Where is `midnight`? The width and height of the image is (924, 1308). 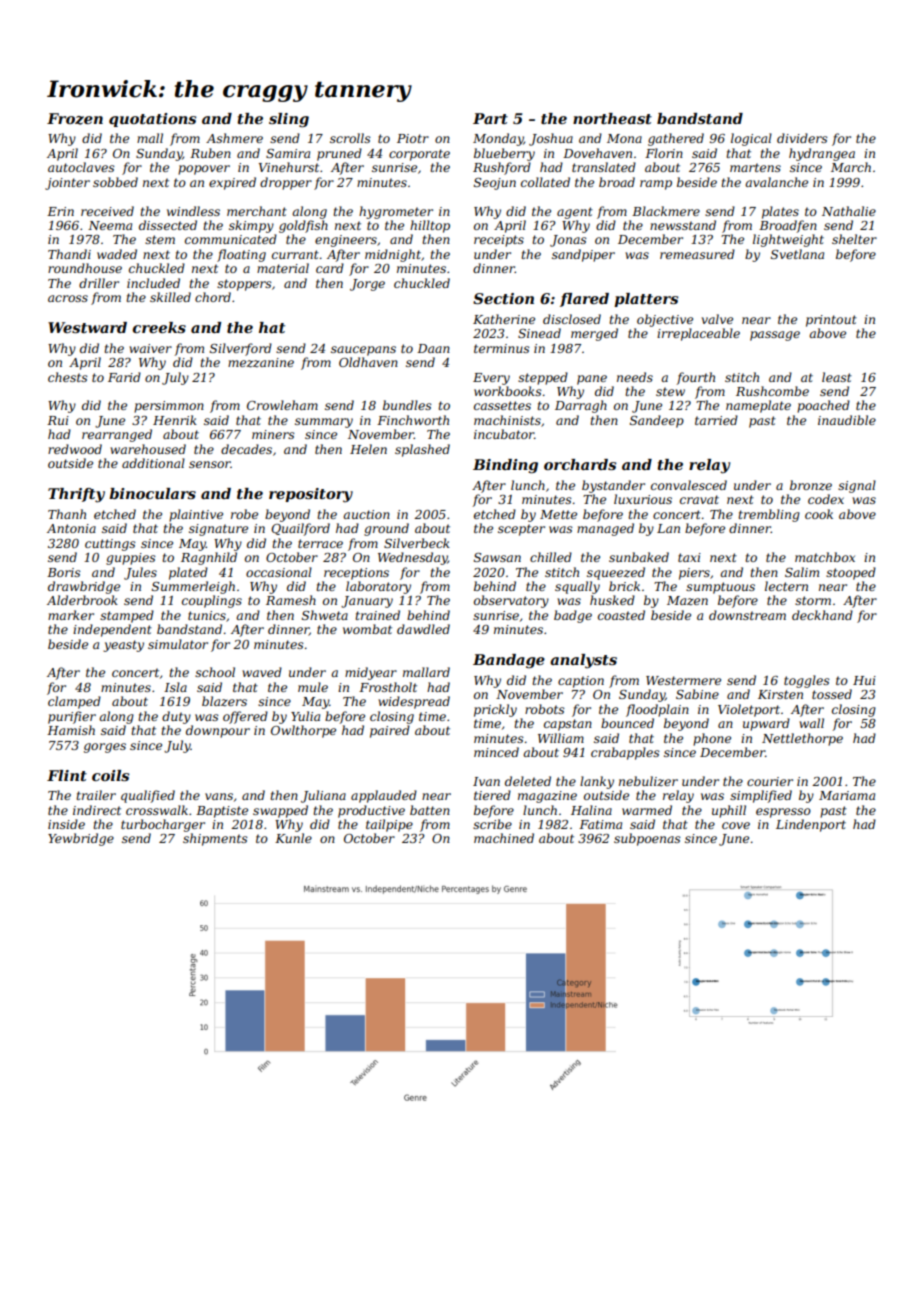 midnight is located at coordinates (393, 255).
